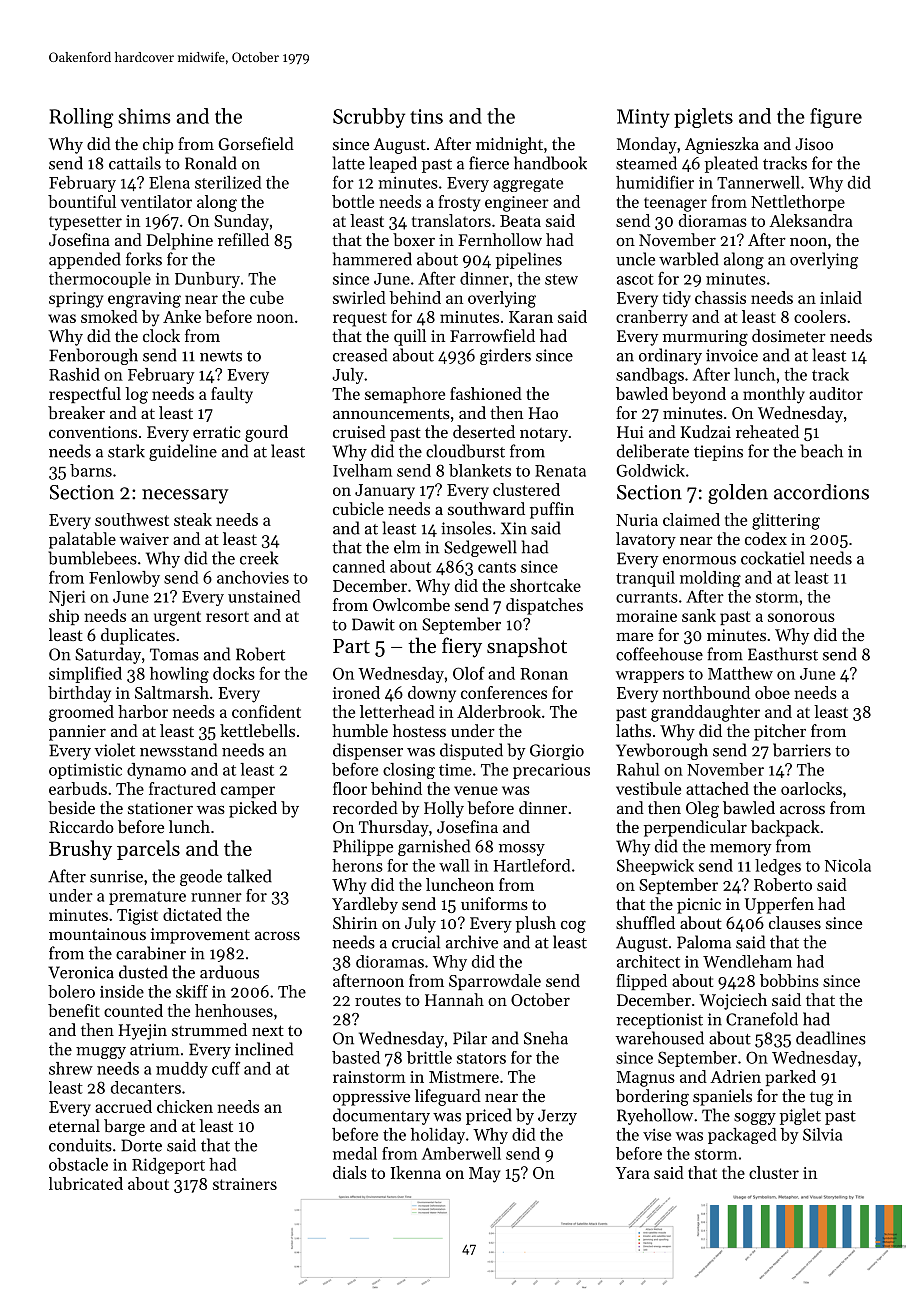 This document has height=1308, width=924. I want to click on Jisoo, so click(814, 144).
